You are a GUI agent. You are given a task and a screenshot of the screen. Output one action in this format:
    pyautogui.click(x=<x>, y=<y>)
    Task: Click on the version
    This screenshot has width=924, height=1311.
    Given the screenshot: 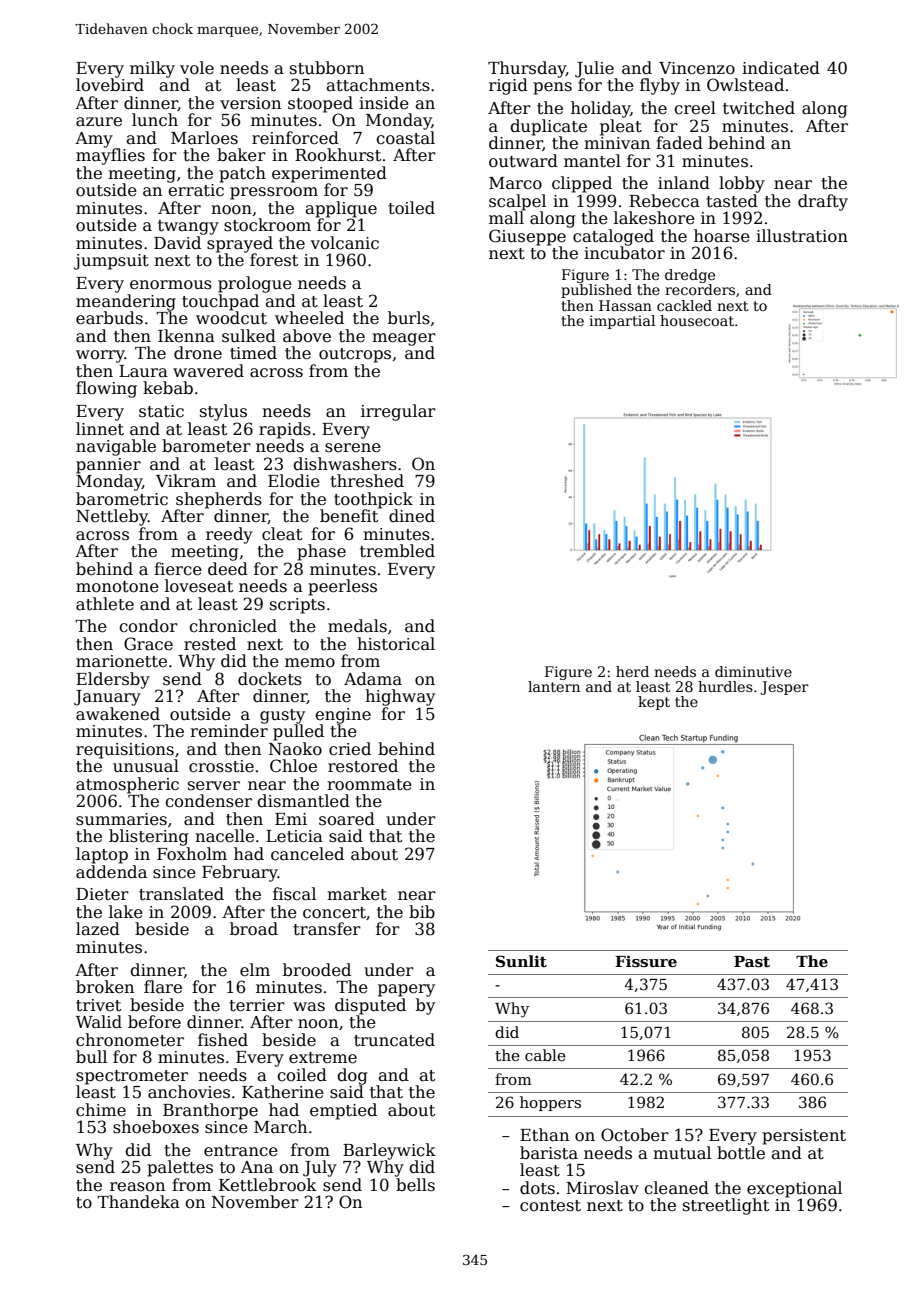 What is the action you would take?
    pyautogui.click(x=250, y=103)
